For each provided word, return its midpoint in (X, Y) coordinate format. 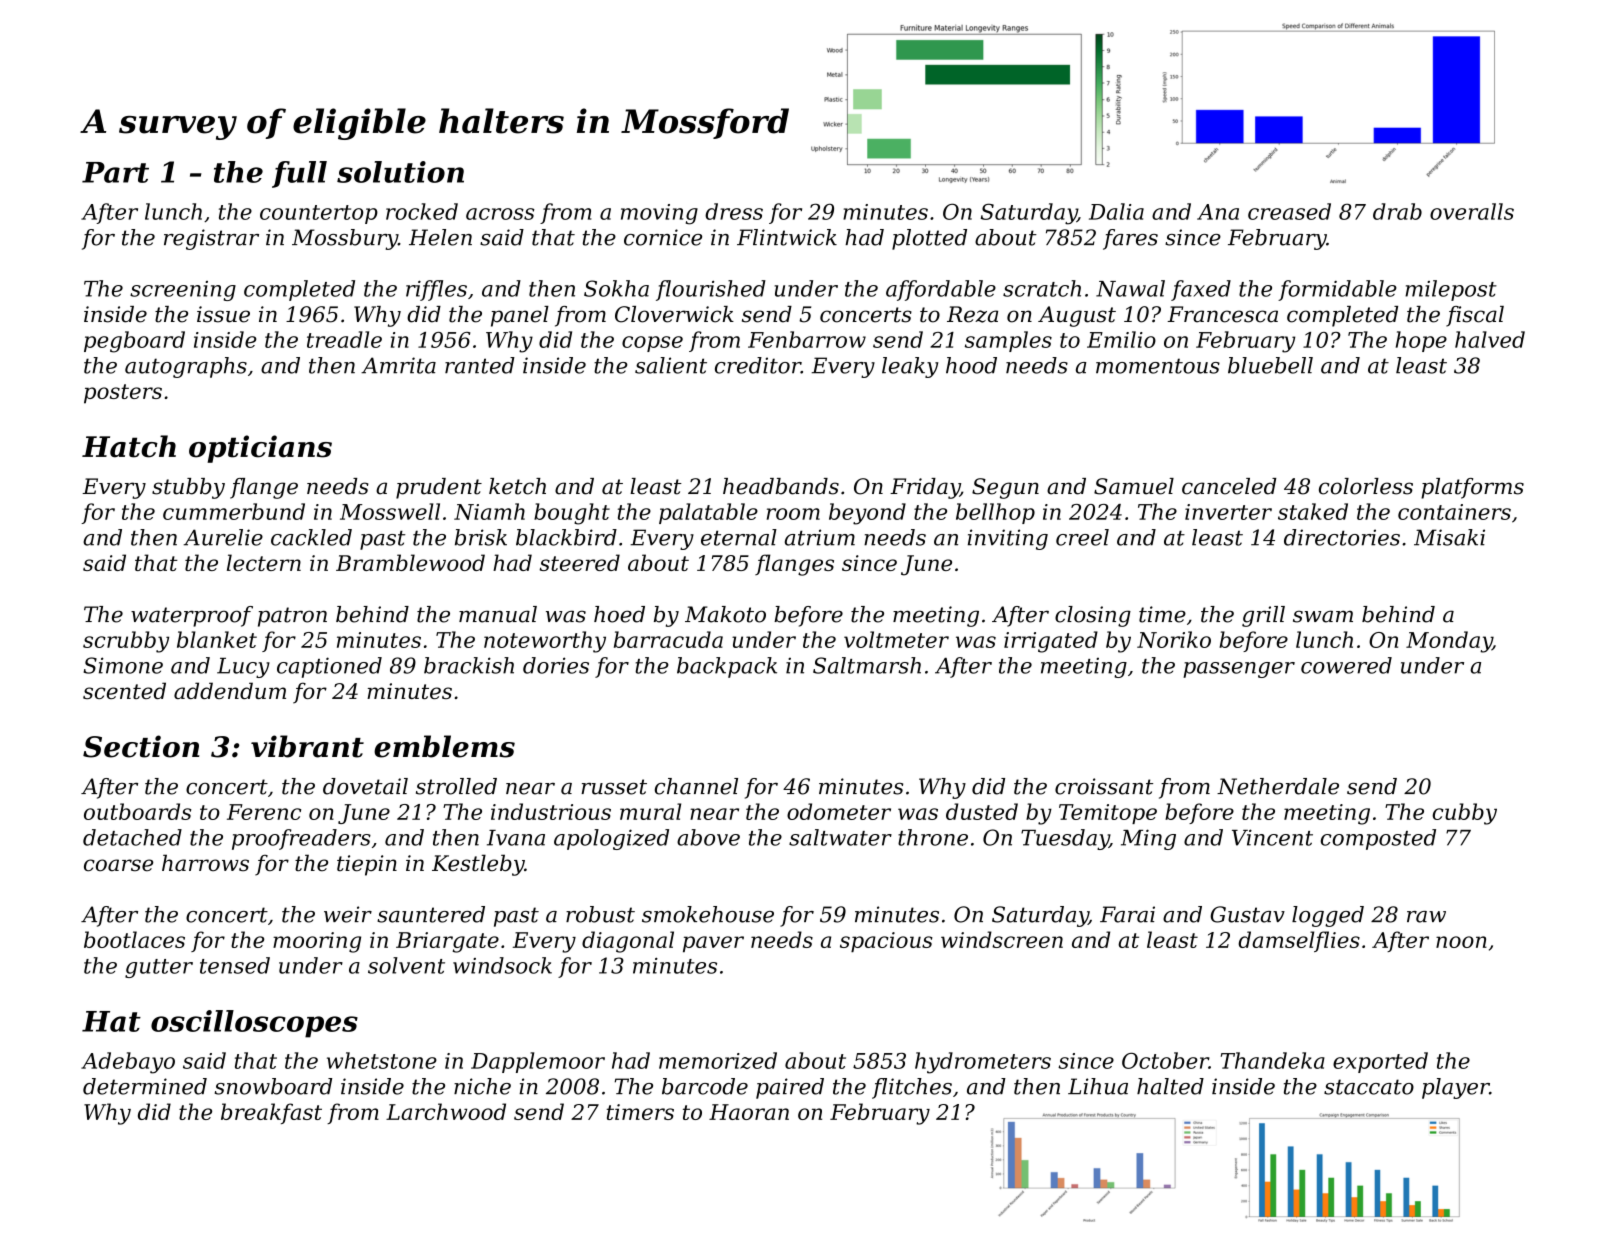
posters (123, 394)
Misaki (1449, 537)
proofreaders (301, 839)
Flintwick (787, 237)
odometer (839, 811)
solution (400, 172)
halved (1490, 339)
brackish (469, 665)
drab (1397, 211)
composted (1378, 839)
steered (580, 562)
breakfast (271, 1113)
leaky (910, 367)
